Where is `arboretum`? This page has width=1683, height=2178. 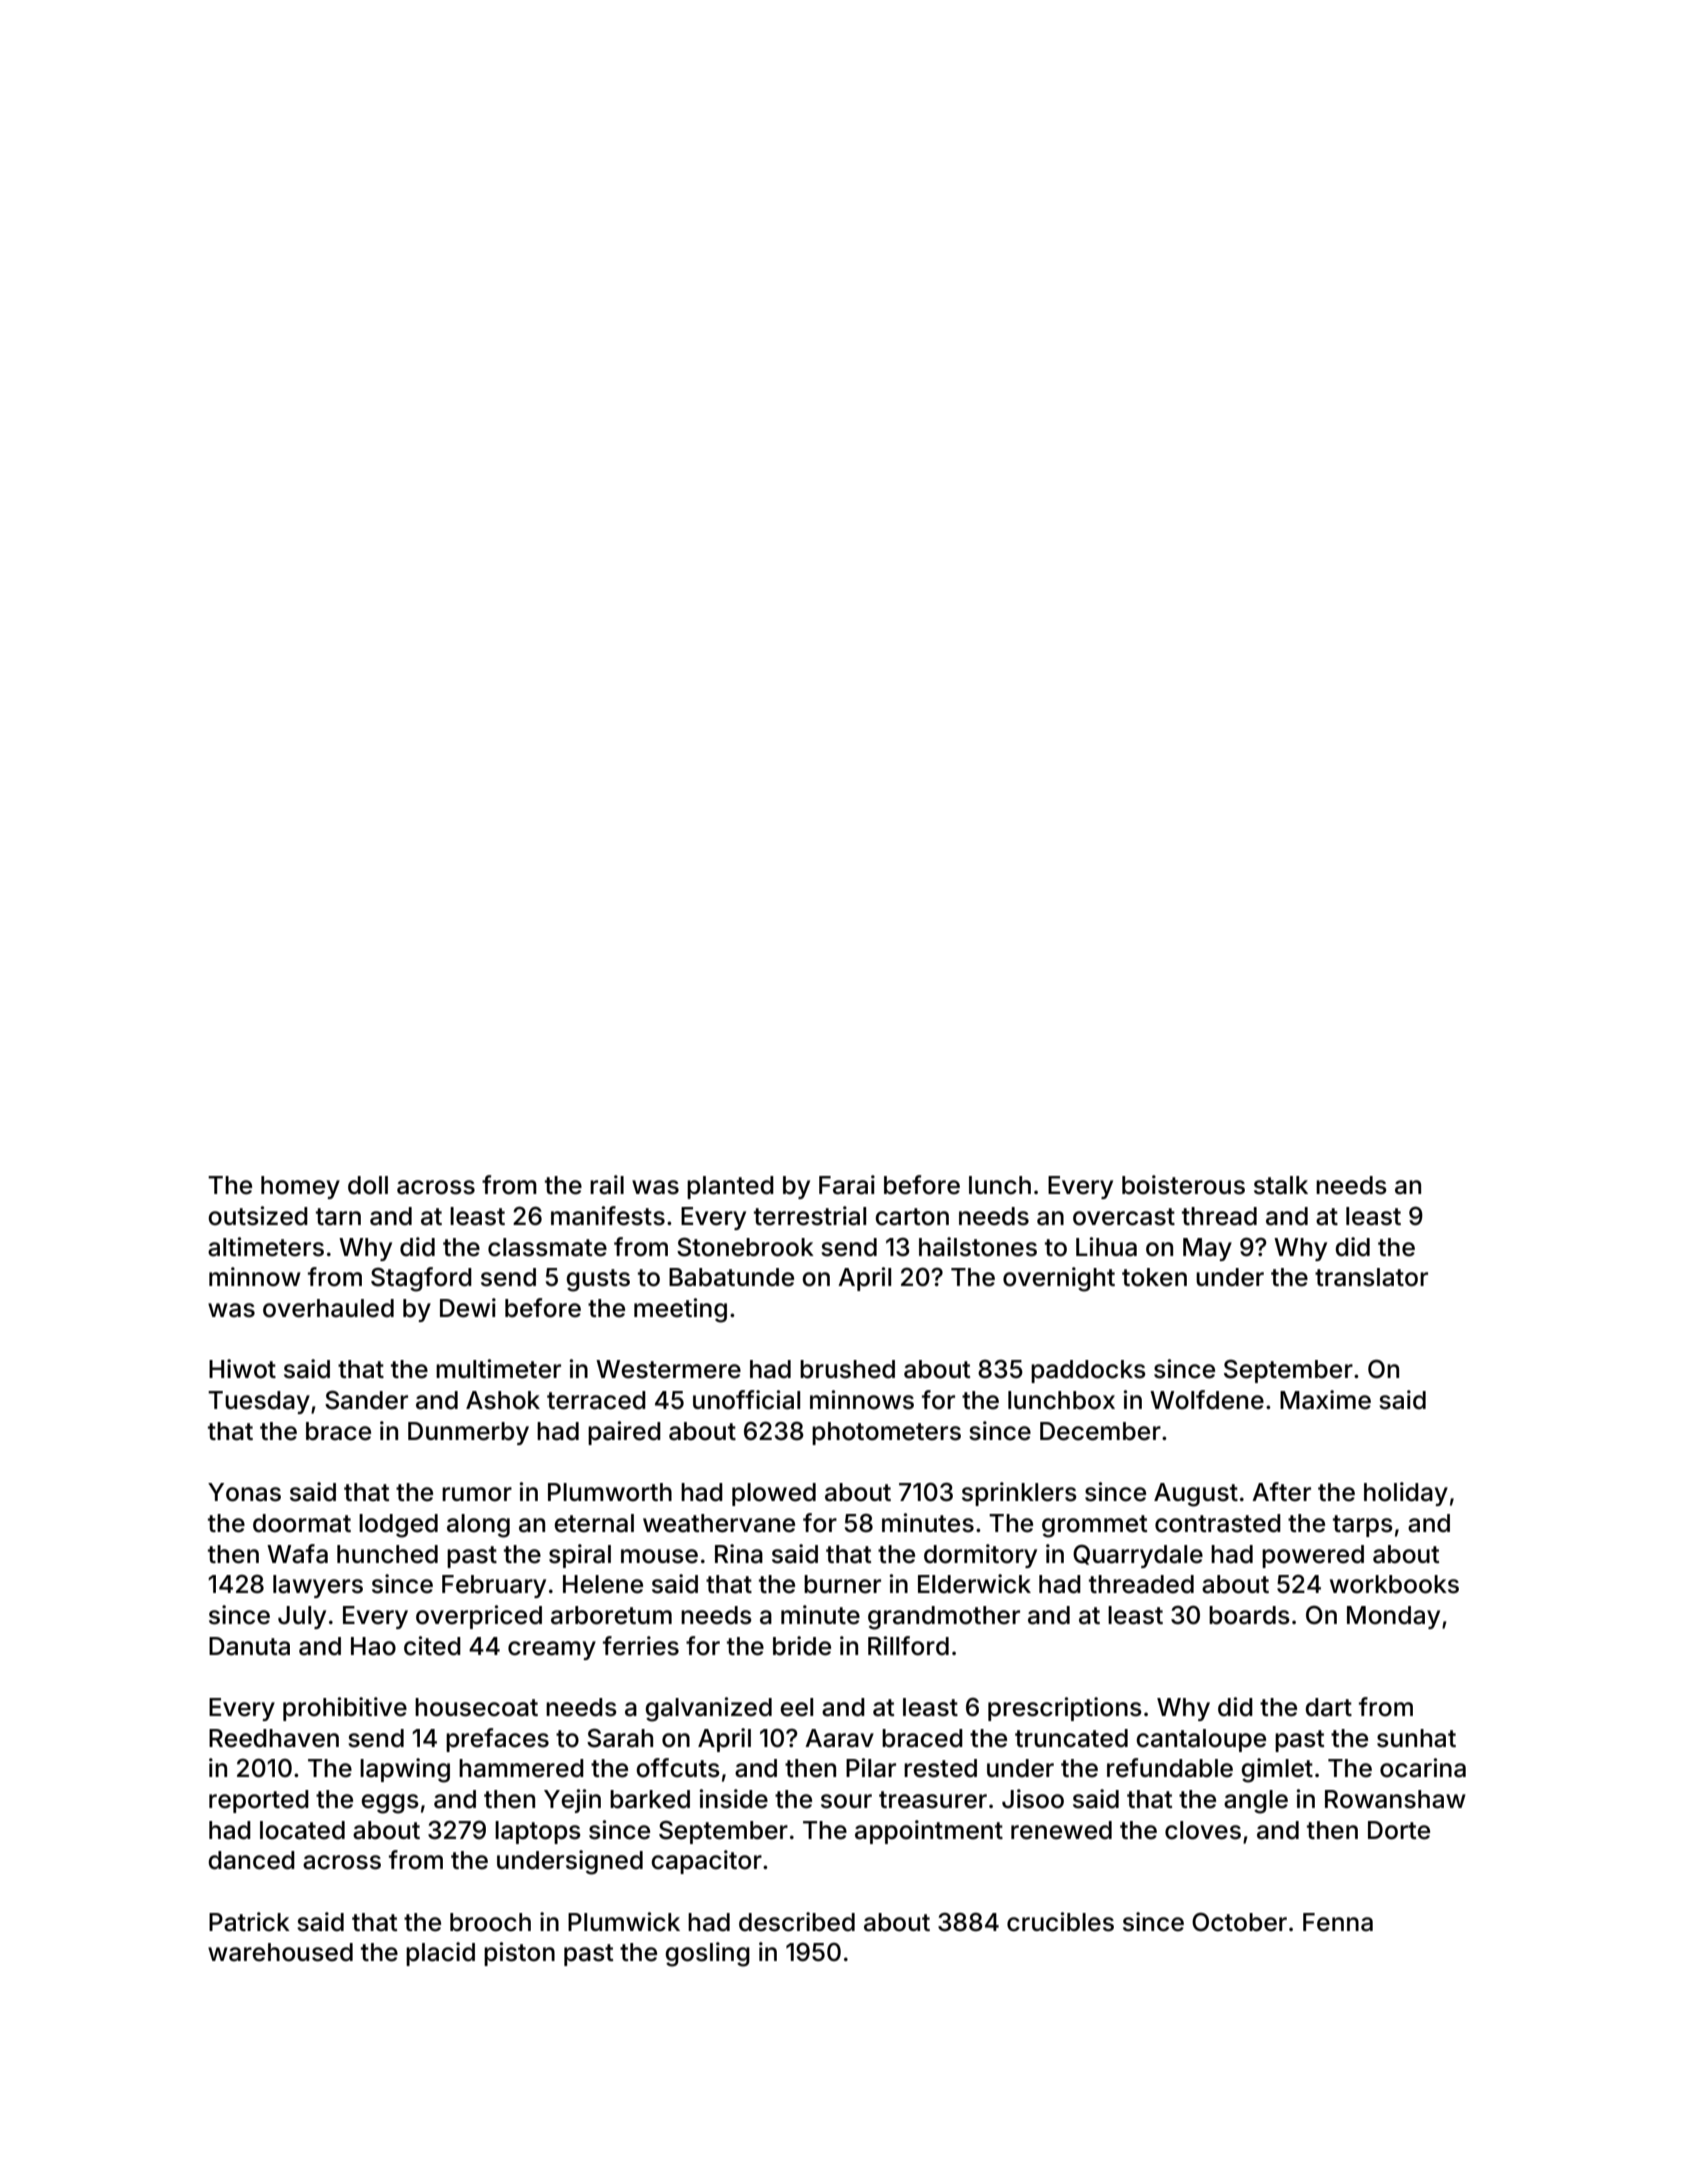 arboretum is located at coordinates (611, 1615).
